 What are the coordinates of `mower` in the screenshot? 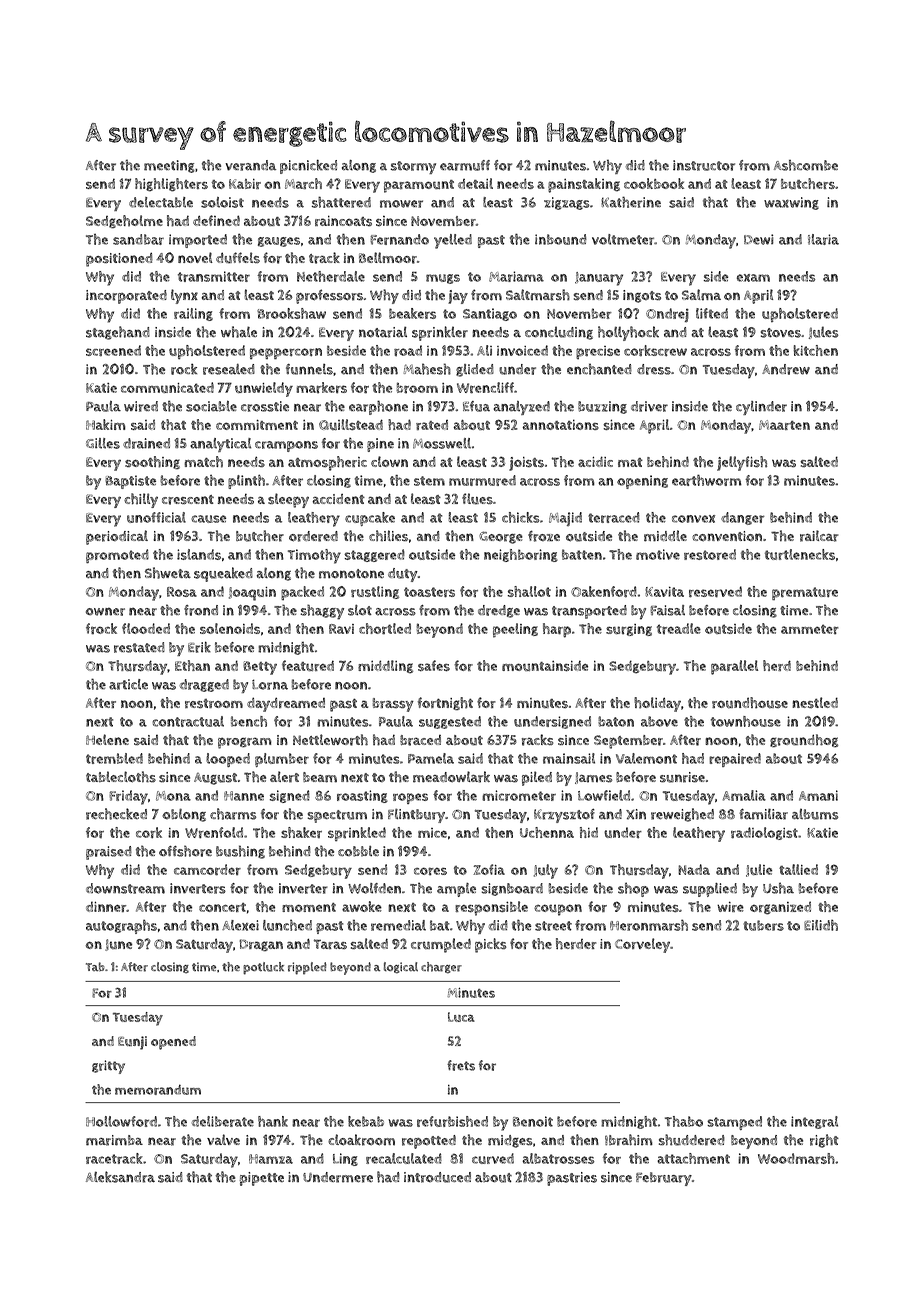 It's located at (401, 204).
